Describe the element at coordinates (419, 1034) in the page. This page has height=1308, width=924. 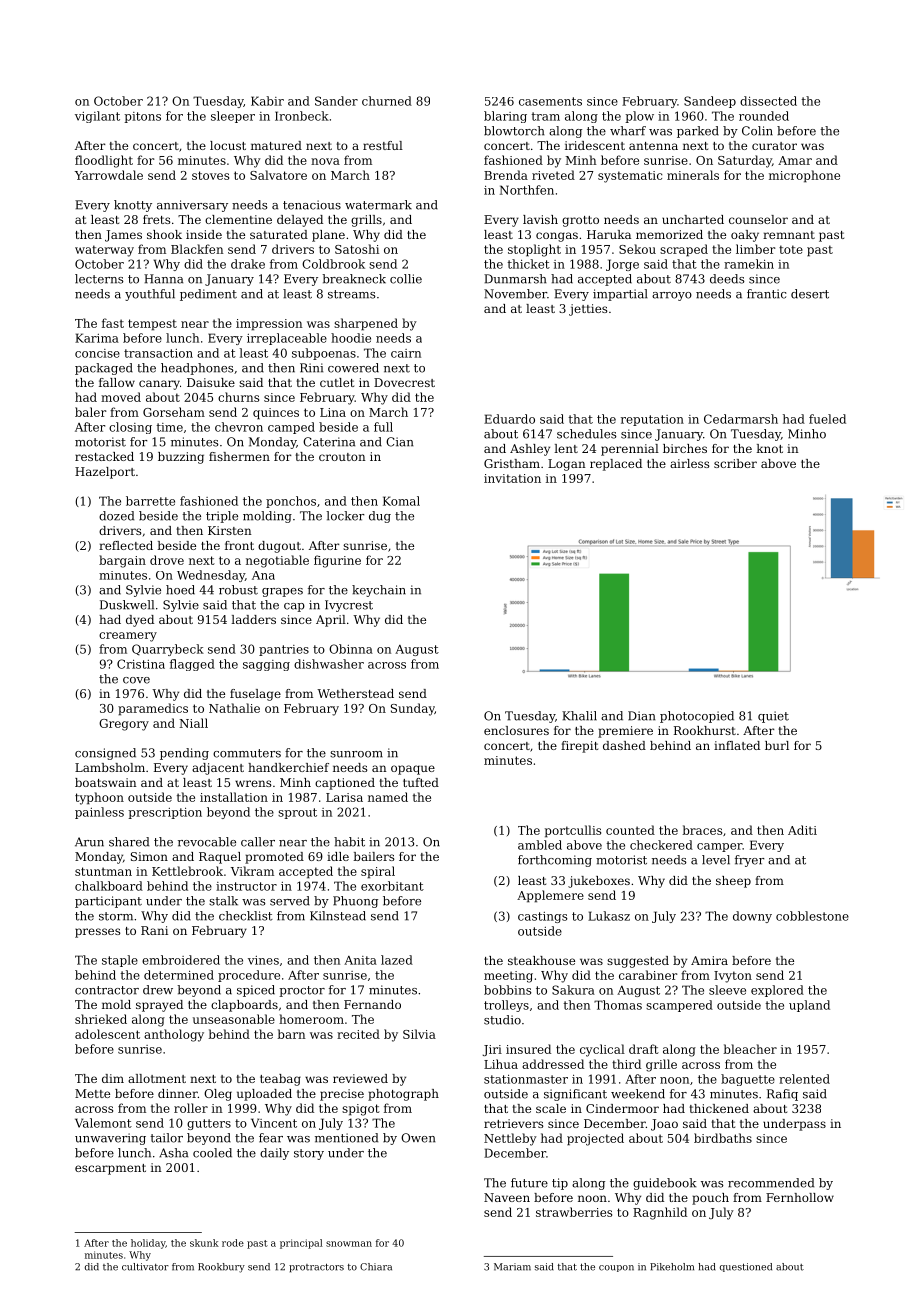
I see `Silvia` at that location.
